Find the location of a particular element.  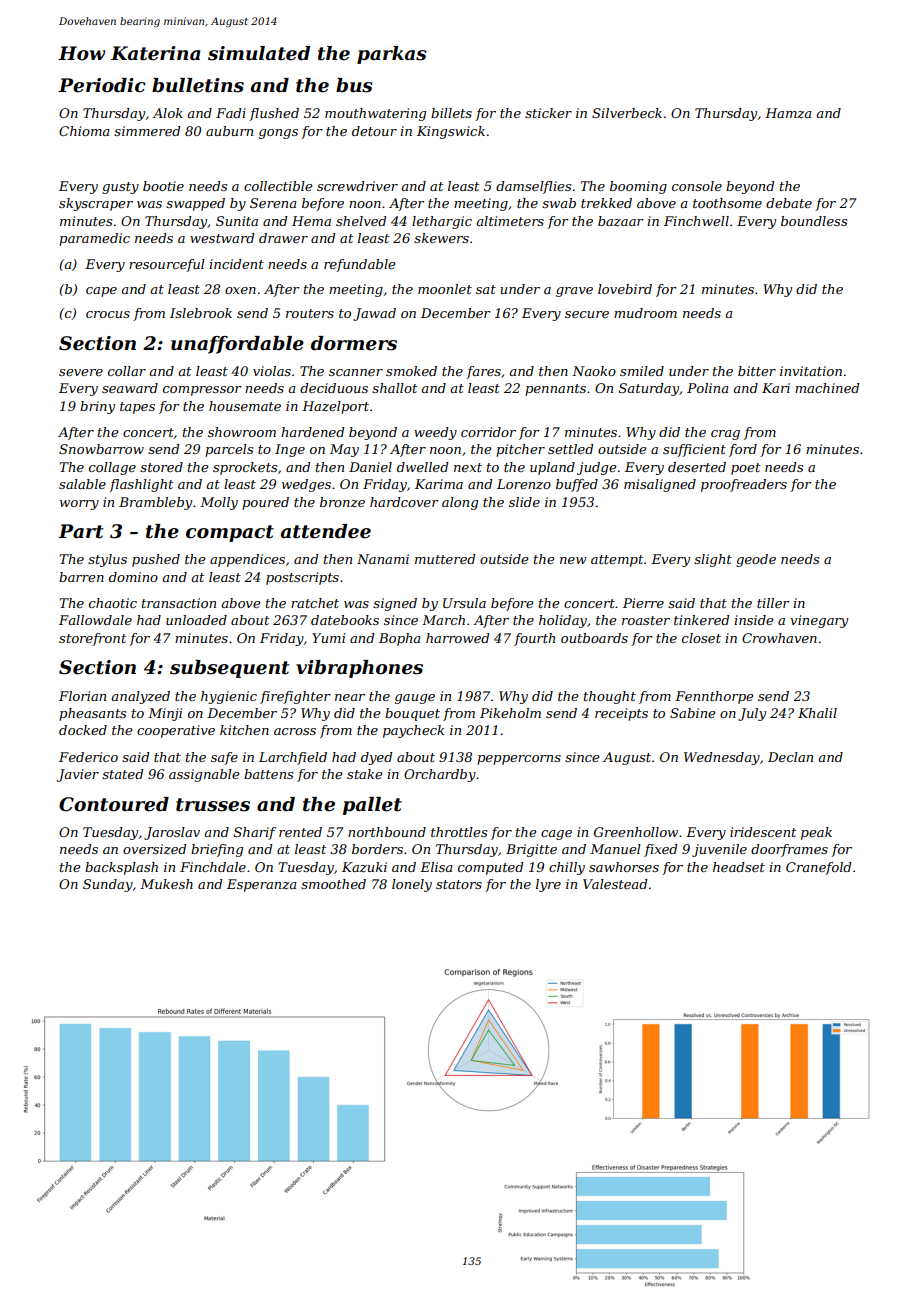

geode is located at coordinates (756, 560).
